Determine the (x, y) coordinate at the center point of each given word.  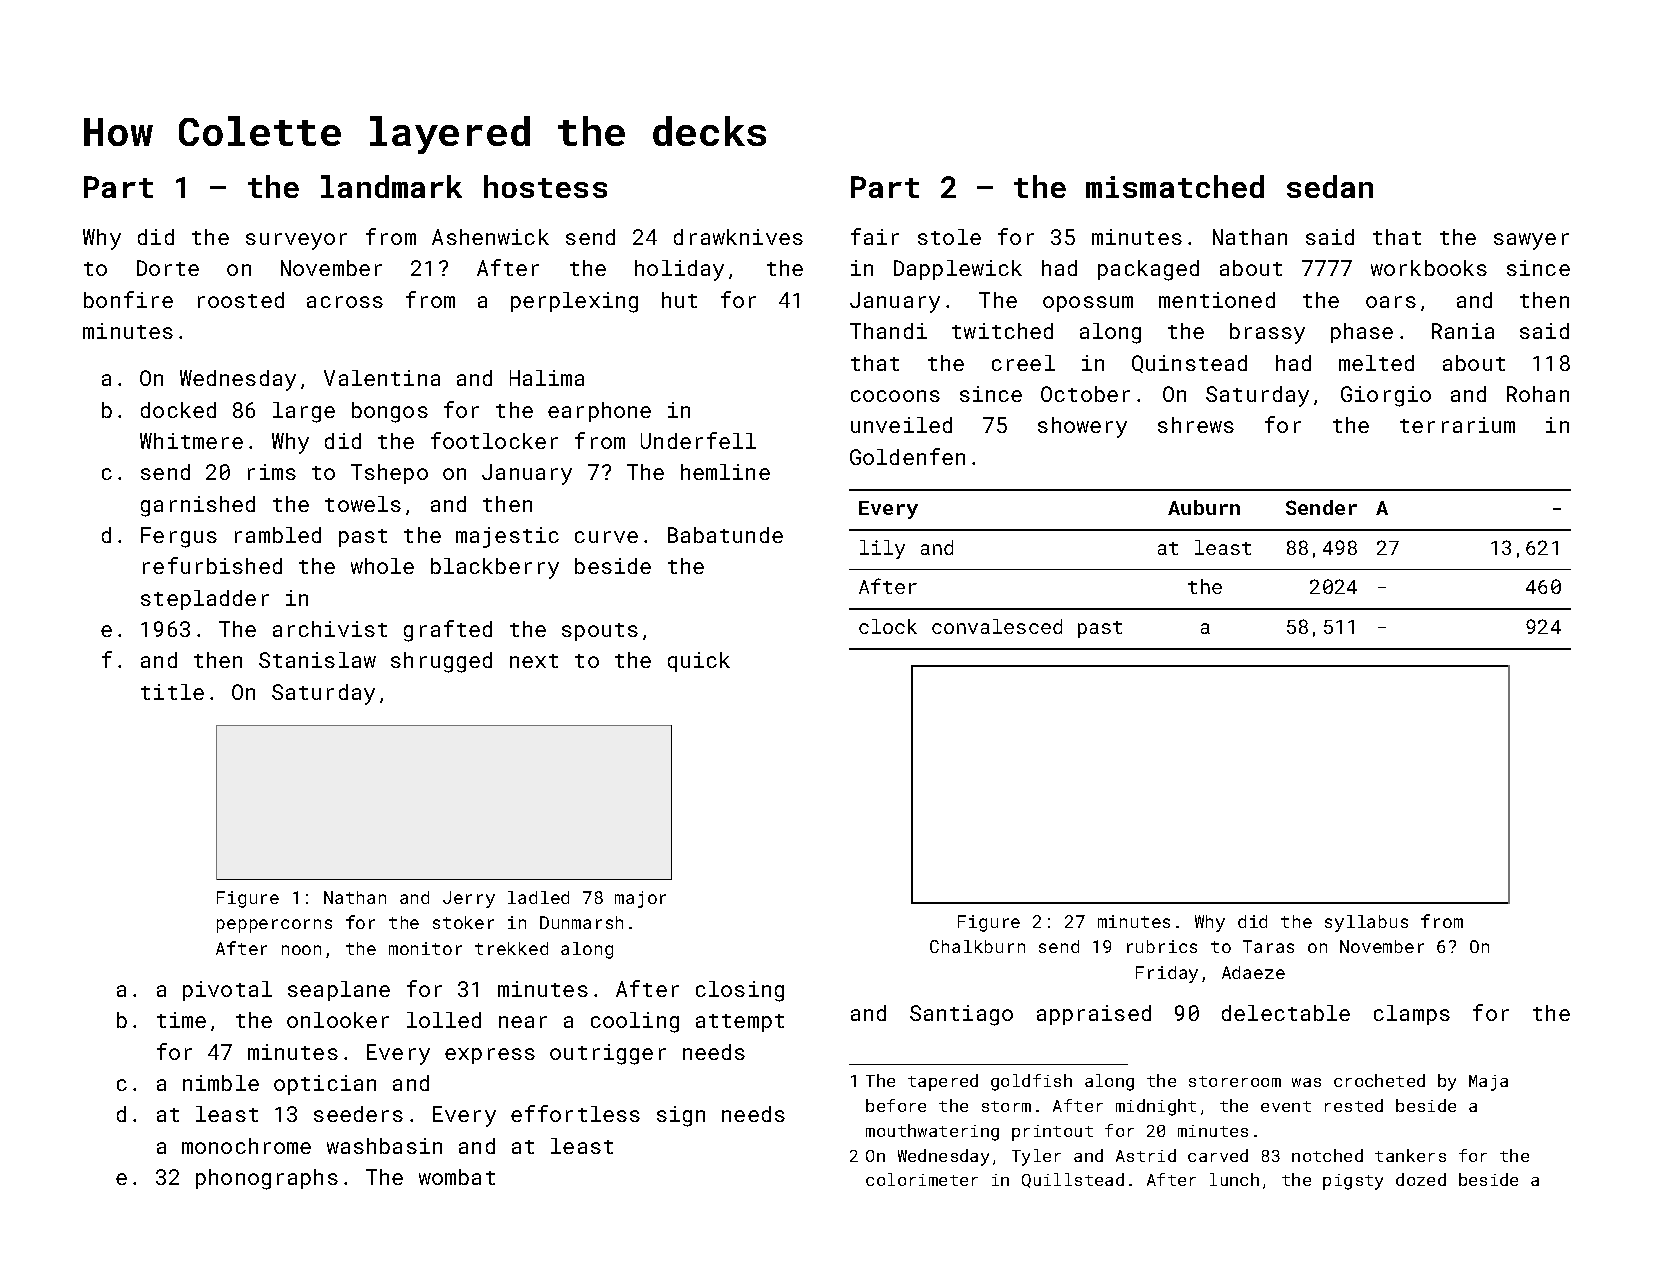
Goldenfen (907, 456)
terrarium (1457, 425)
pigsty (1353, 1182)
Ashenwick (490, 237)
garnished (198, 506)
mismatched (1175, 186)
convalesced (997, 626)
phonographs (267, 1179)
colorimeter (922, 1179)
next (534, 661)
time (181, 1020)
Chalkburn (977, 946)
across (345, 302)
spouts (600, 632)
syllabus (1366, 923)
